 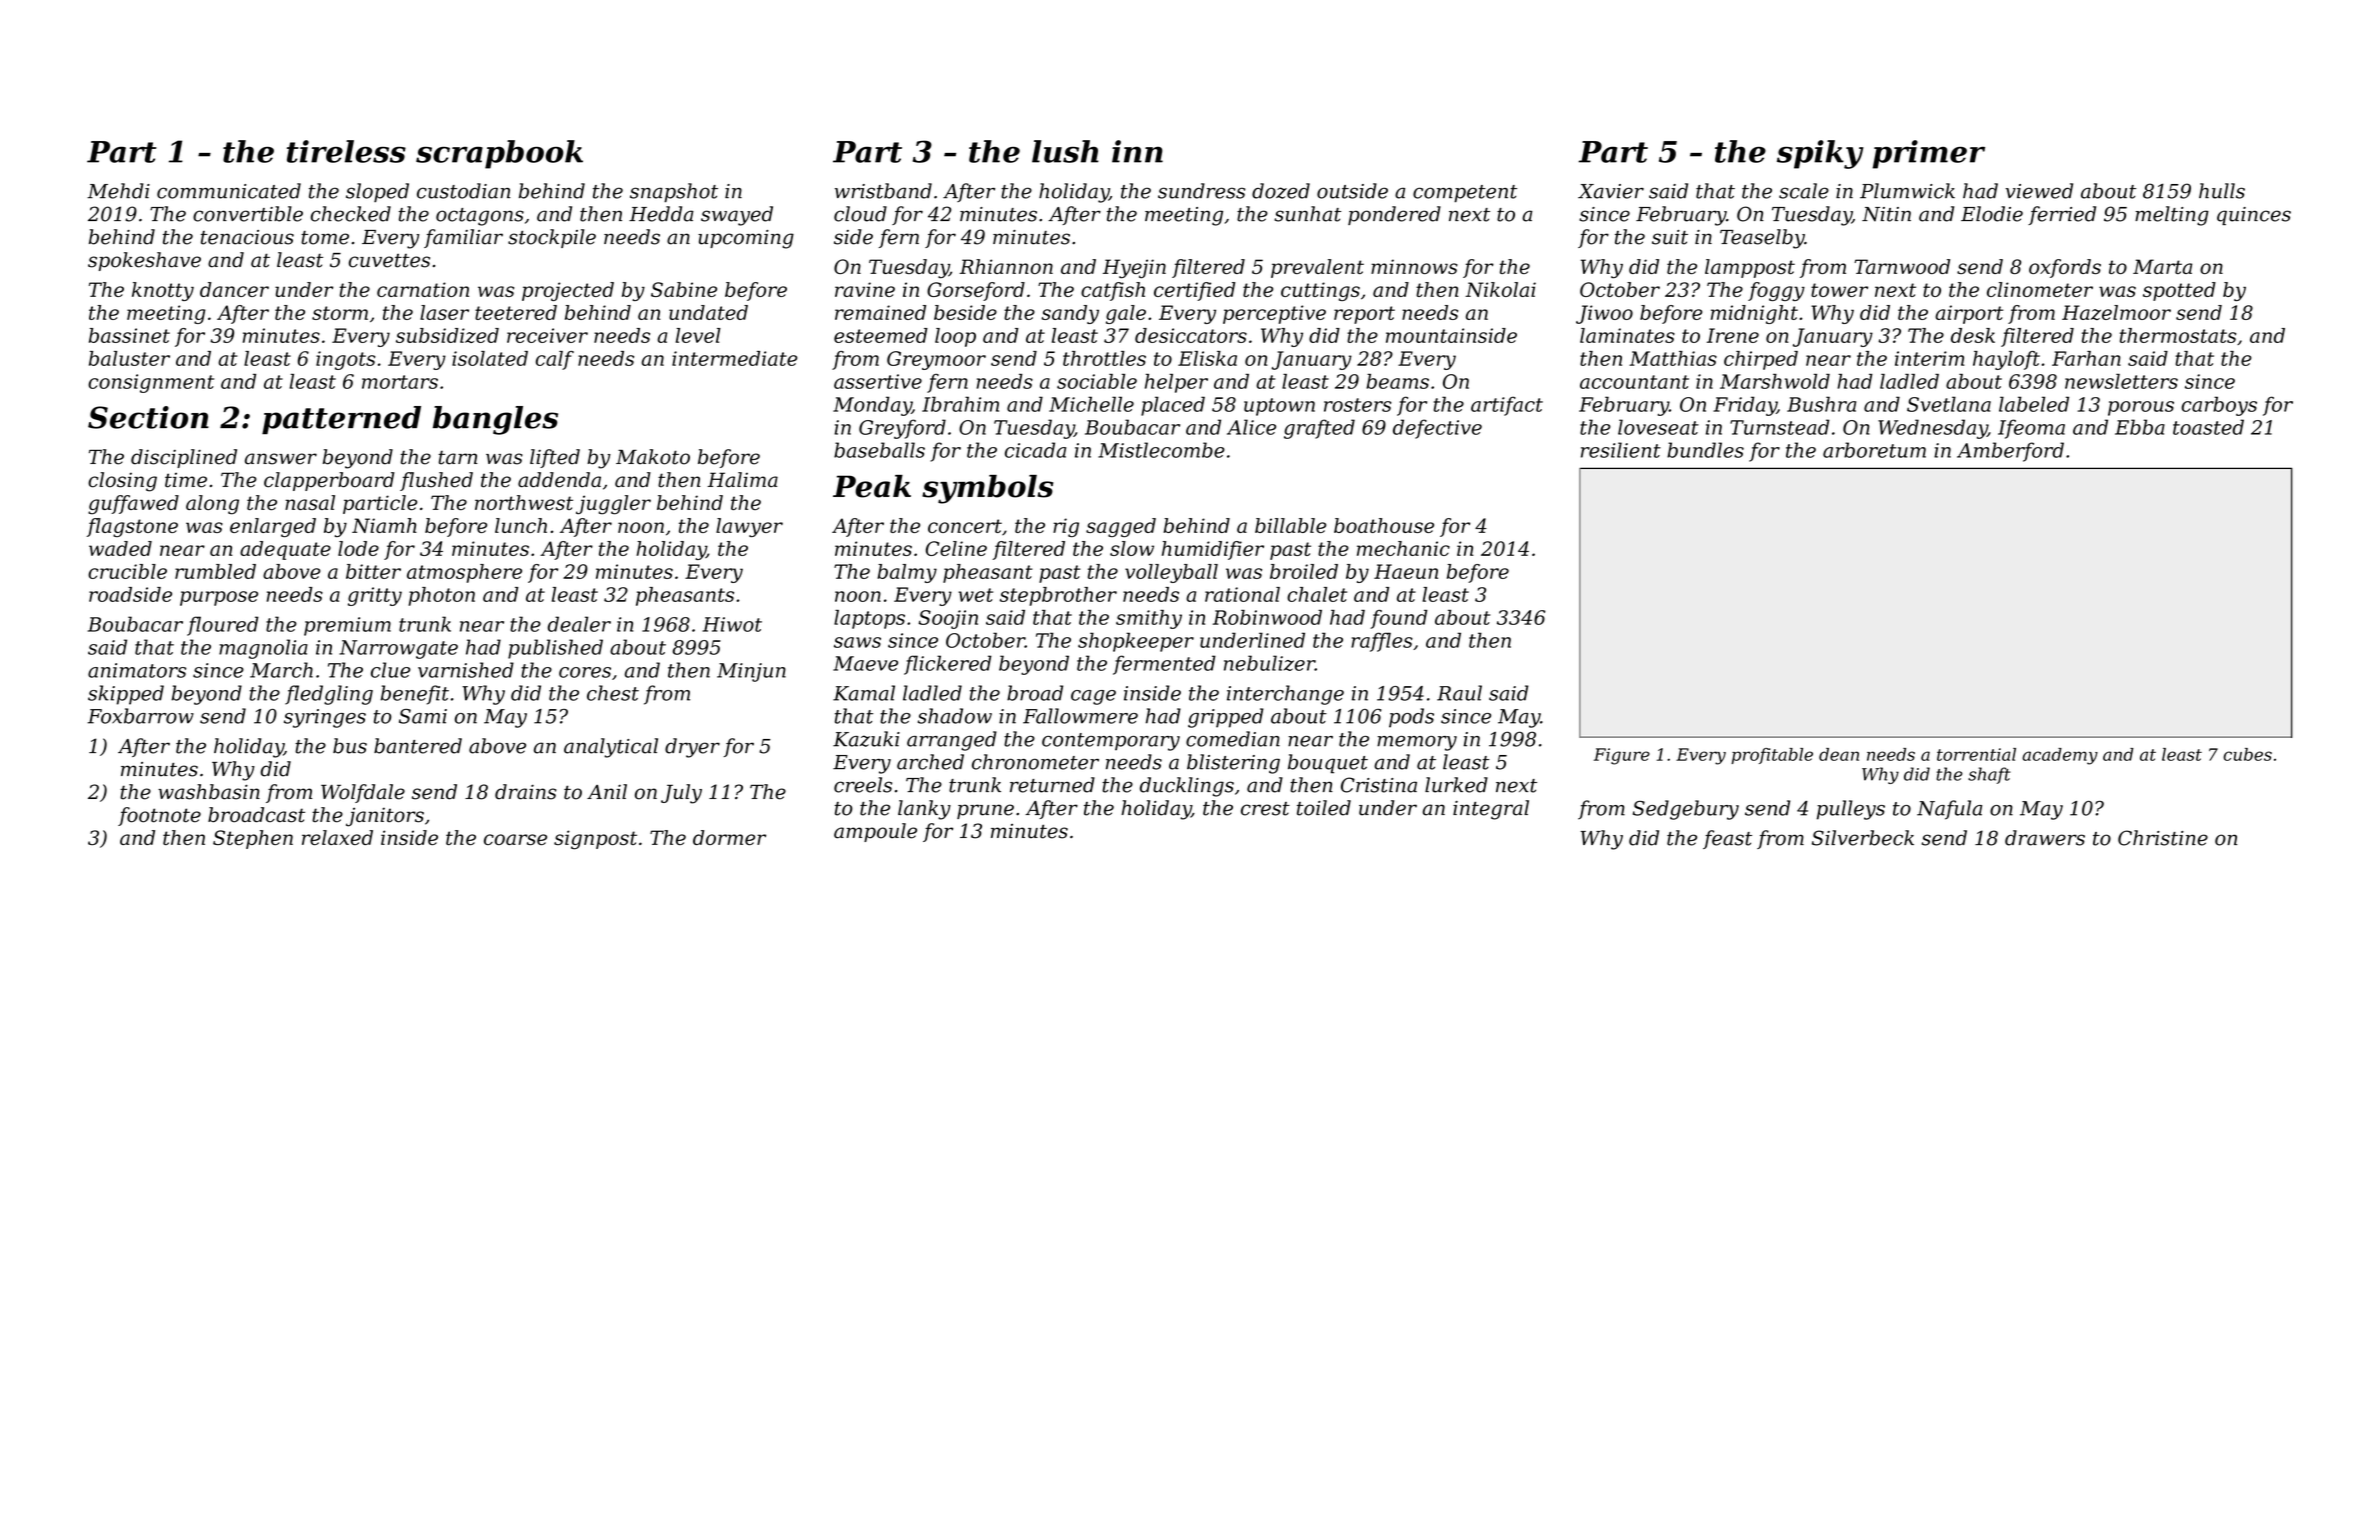 I want to click on Rhiannon, so click(x=1006, y=266).
